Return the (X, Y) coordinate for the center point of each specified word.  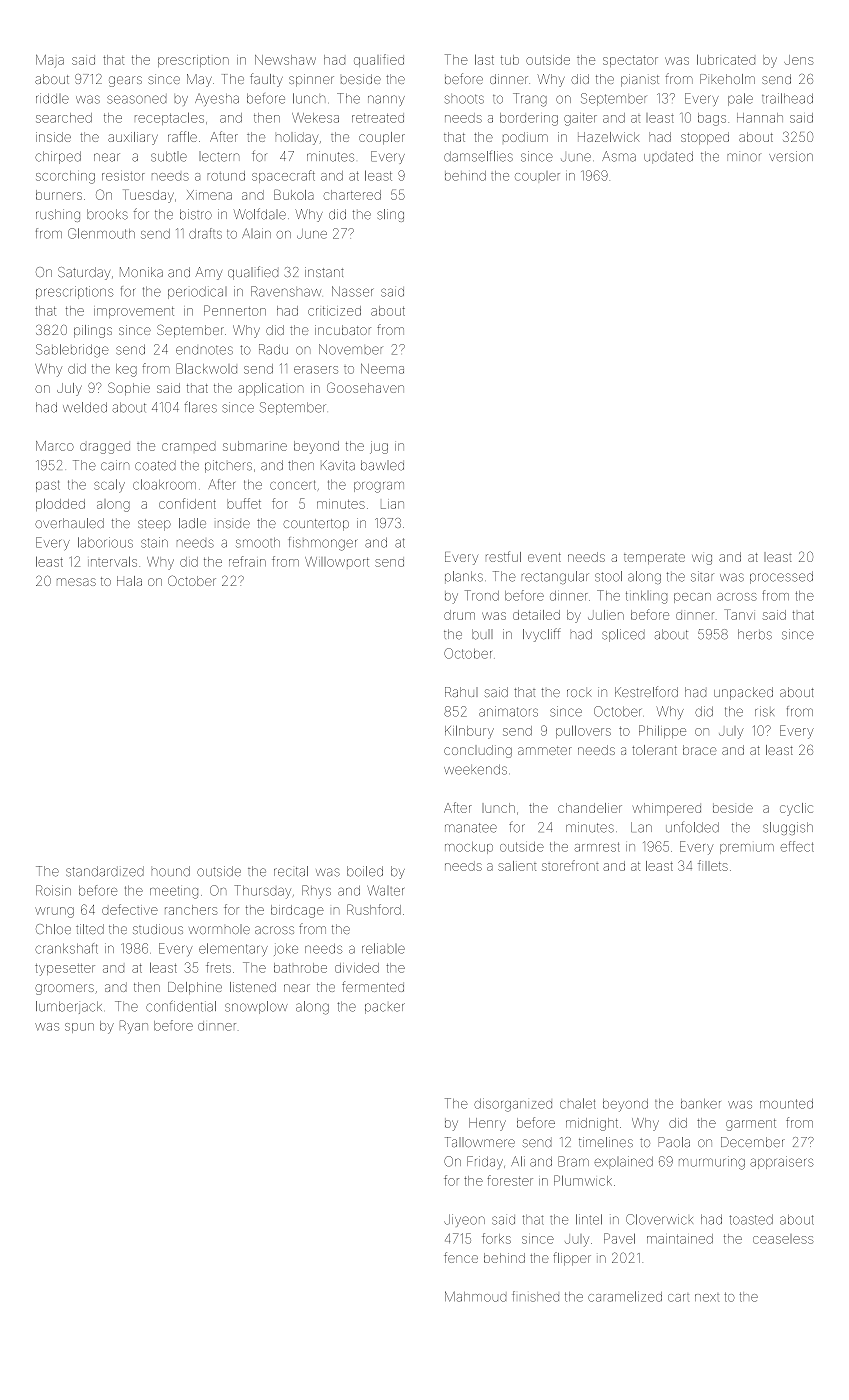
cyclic (796, 809)
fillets (713, 865)
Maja (50, 61)
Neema (382, 369)
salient (517, 866)
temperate (654, 559)
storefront (570, 865)
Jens (798, 60)
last (484, 59)
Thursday (263, 892)
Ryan (134, 1027)
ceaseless (783, 1239)
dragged (105, 448)
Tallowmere (480, 1142)
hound (171, 871)
